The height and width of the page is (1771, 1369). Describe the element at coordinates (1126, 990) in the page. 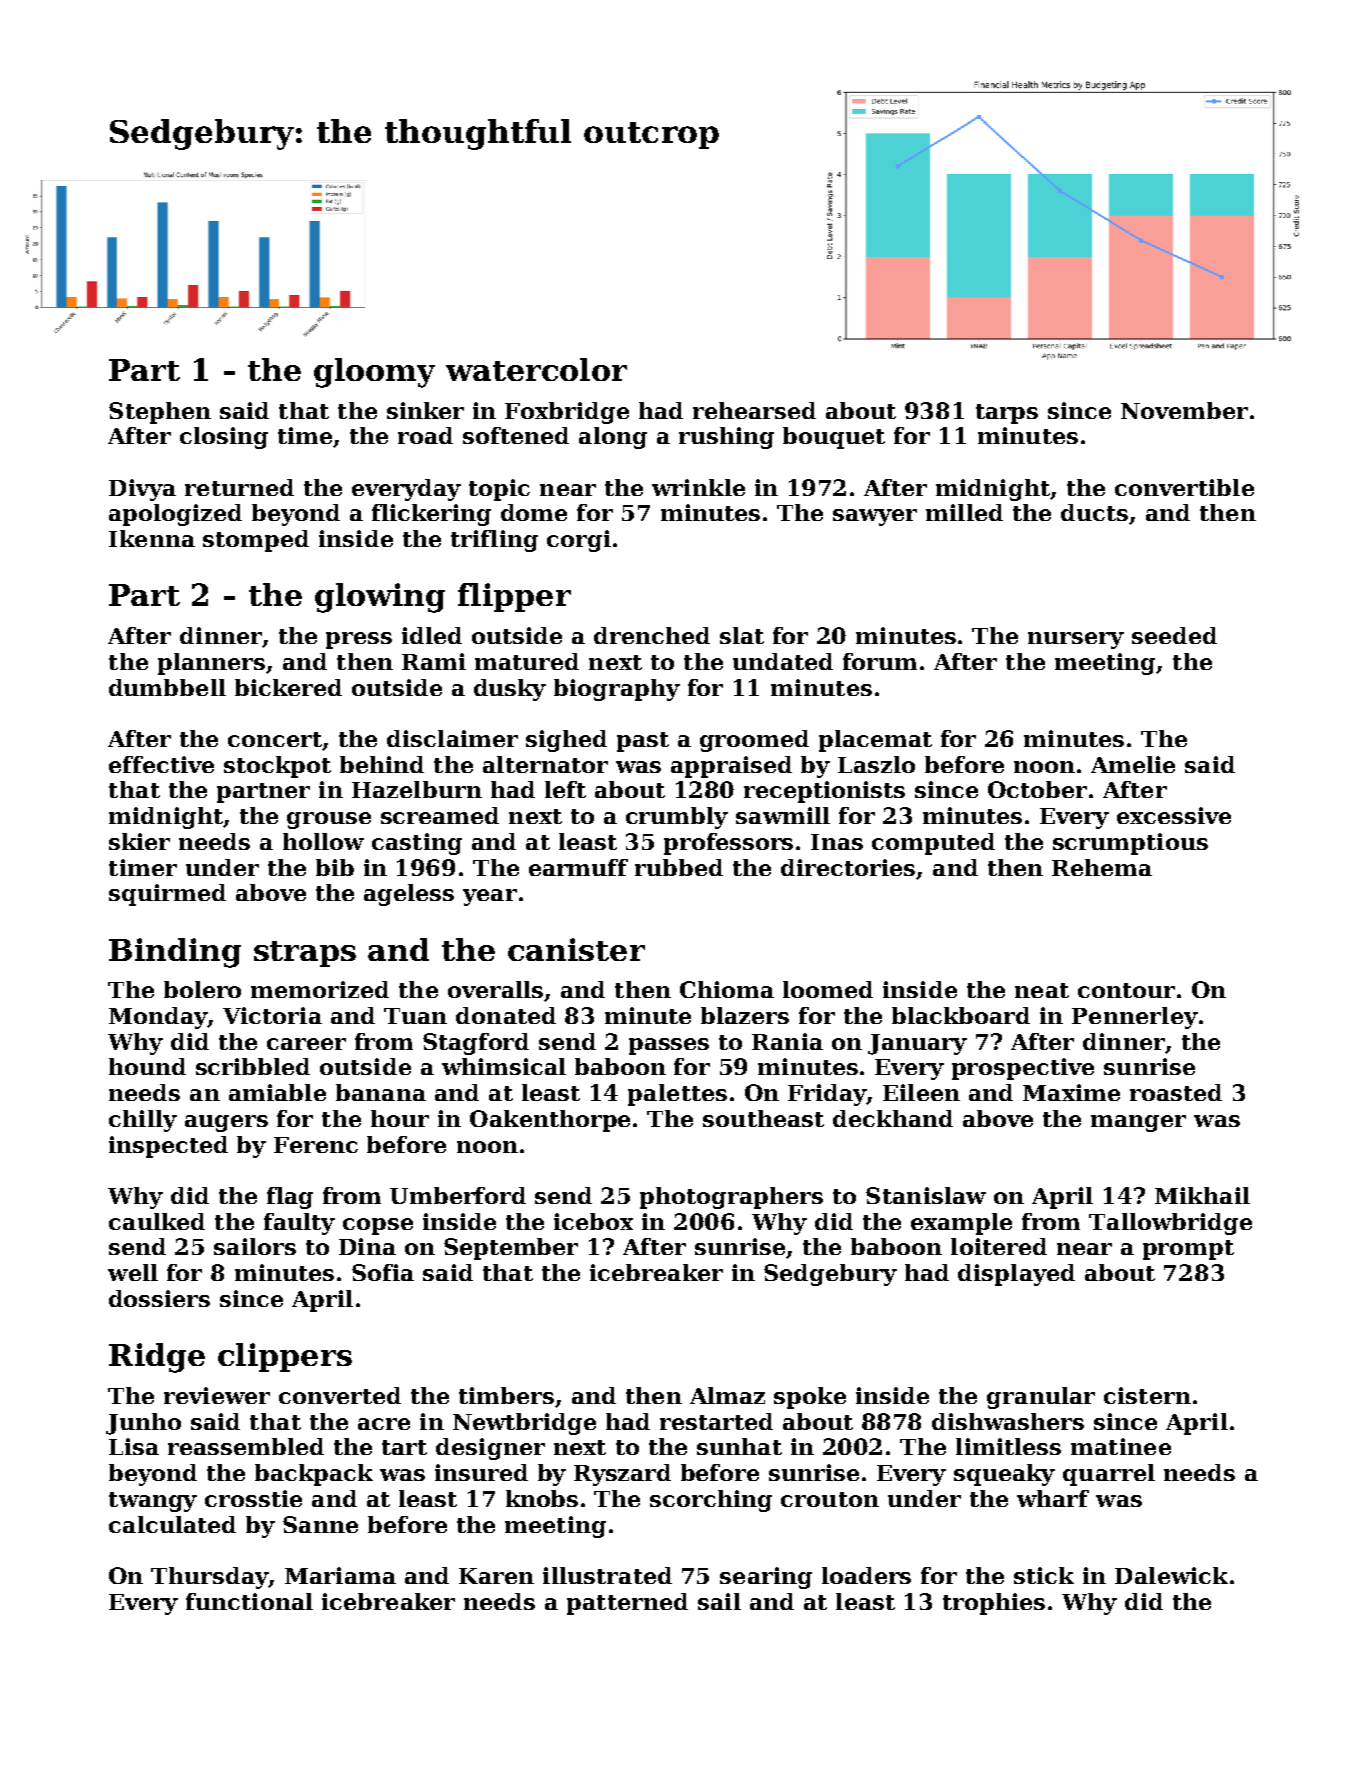

I see `contour` at that location.
